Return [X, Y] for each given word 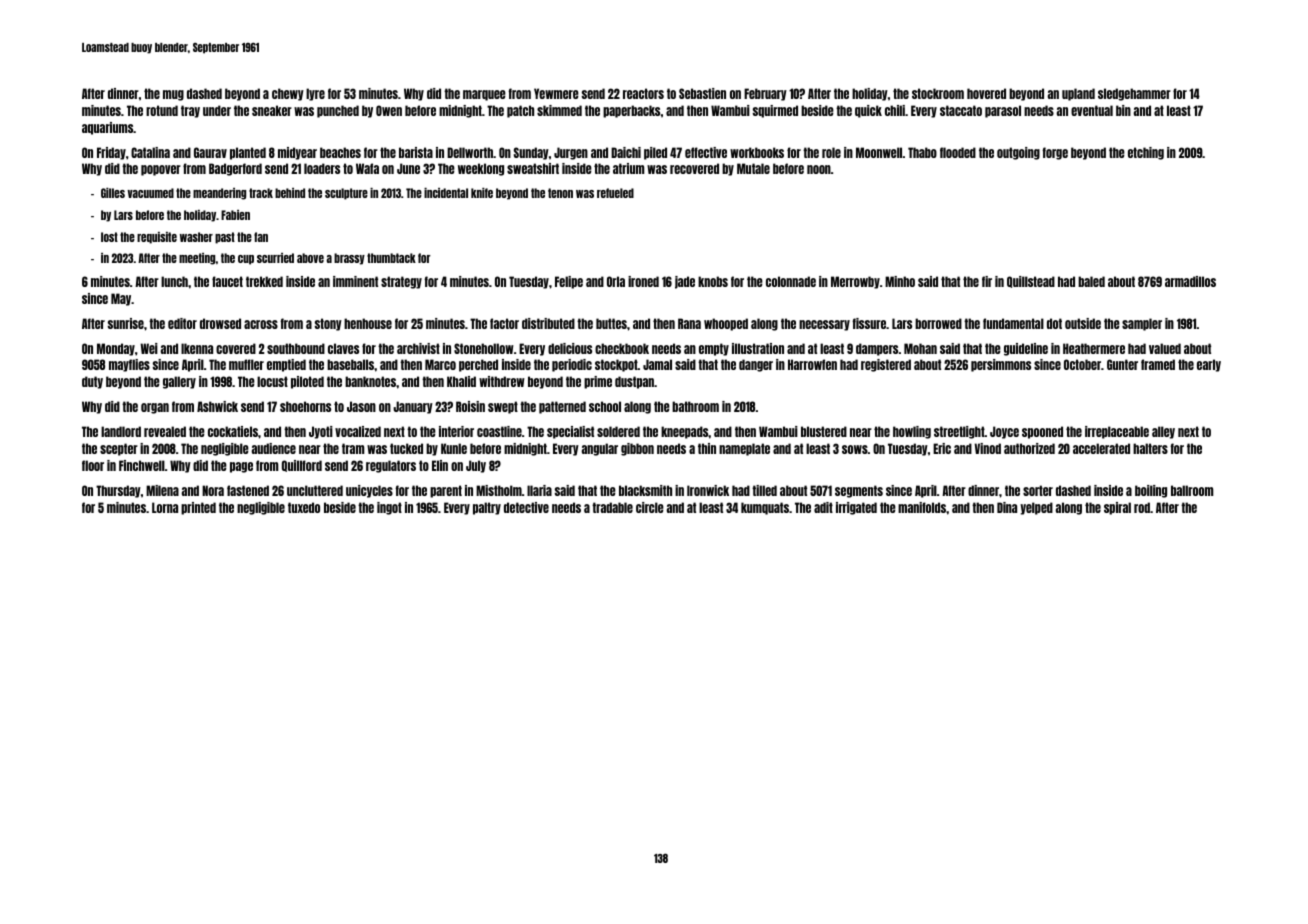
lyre [315, 94]
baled [1091, 281]
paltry [487, 508]
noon [819, 169]
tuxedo [304, 507]
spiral [1117, 508]
